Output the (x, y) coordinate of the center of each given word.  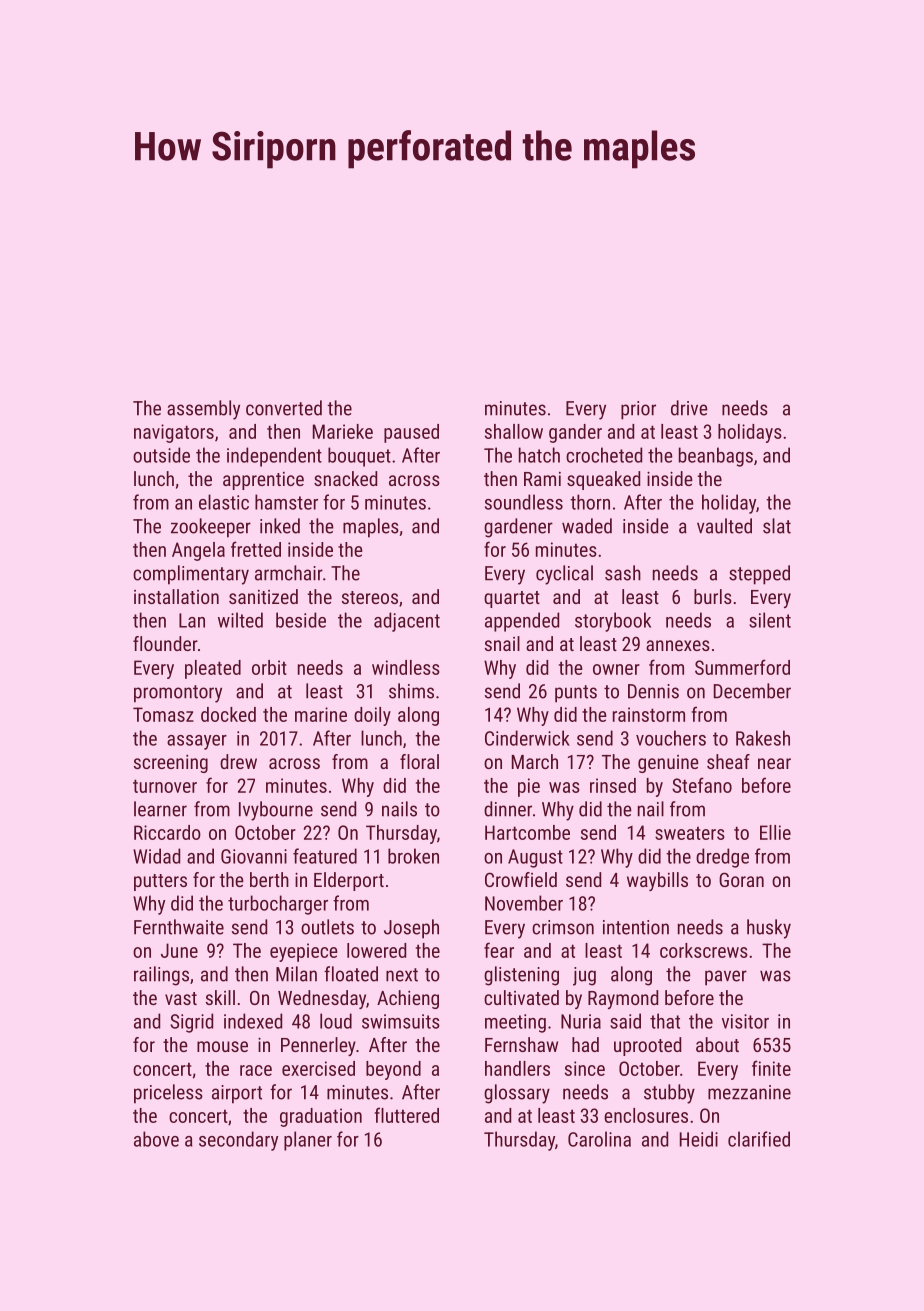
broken (413, 856)
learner (160, 809)
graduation (321, 1117)
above (156, 1139)
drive (689, 408)
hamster (286, 502)
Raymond (623, 999)
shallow (514, 431)
